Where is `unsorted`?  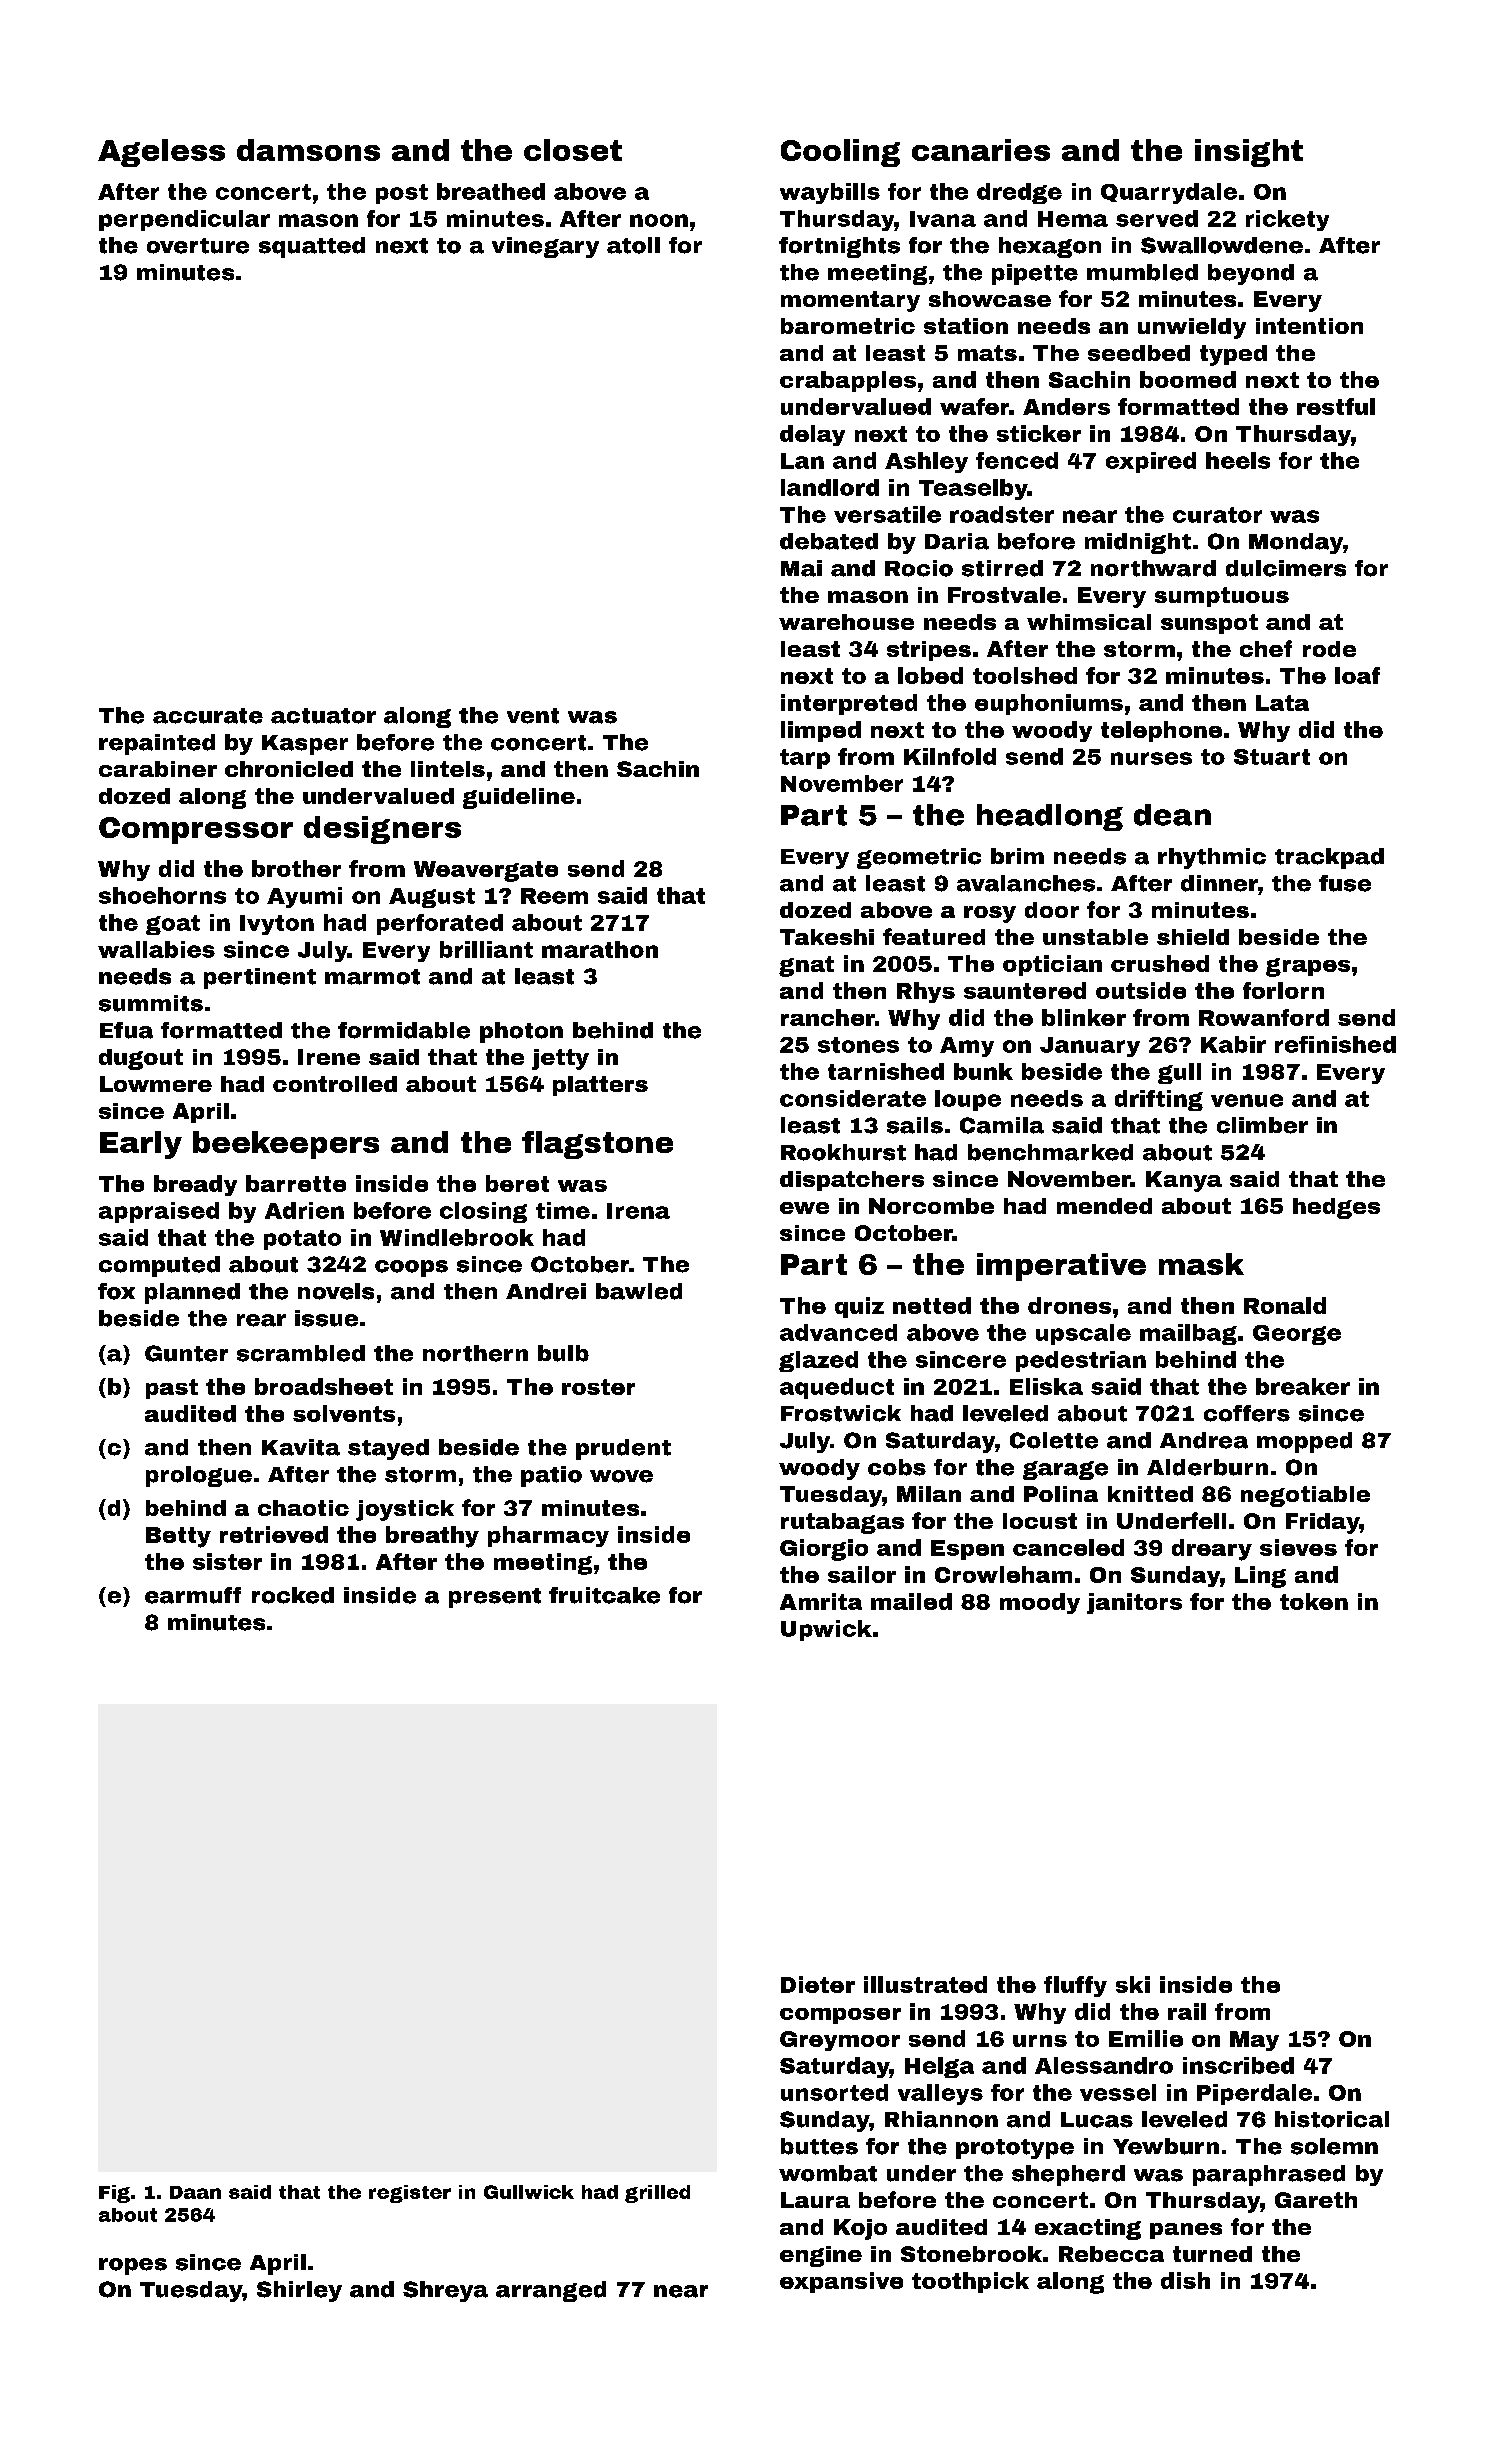 unsorted is located at coordinates (834, 2092).
